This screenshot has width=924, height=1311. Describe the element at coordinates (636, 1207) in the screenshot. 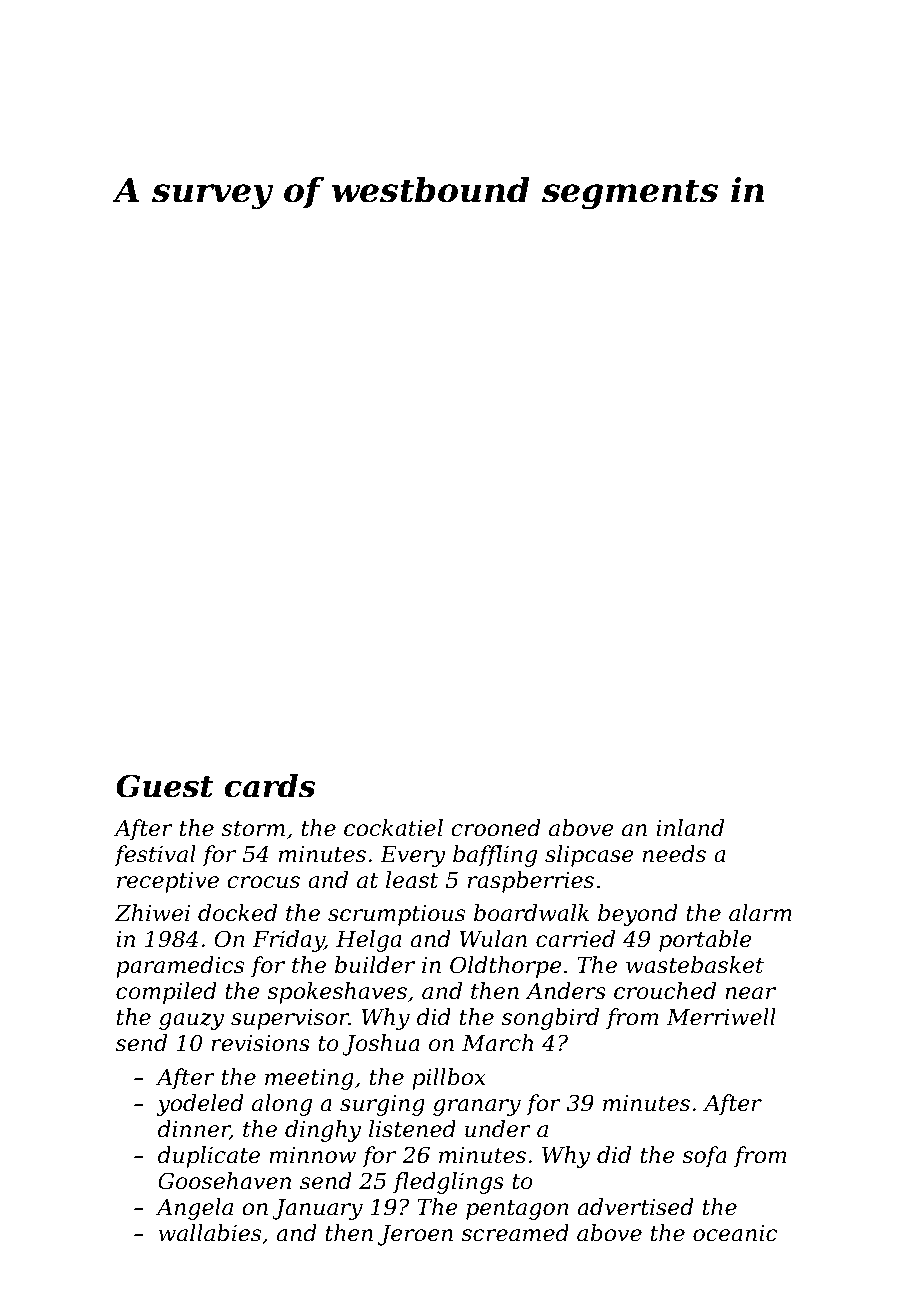

I see `advertised` at that location.
